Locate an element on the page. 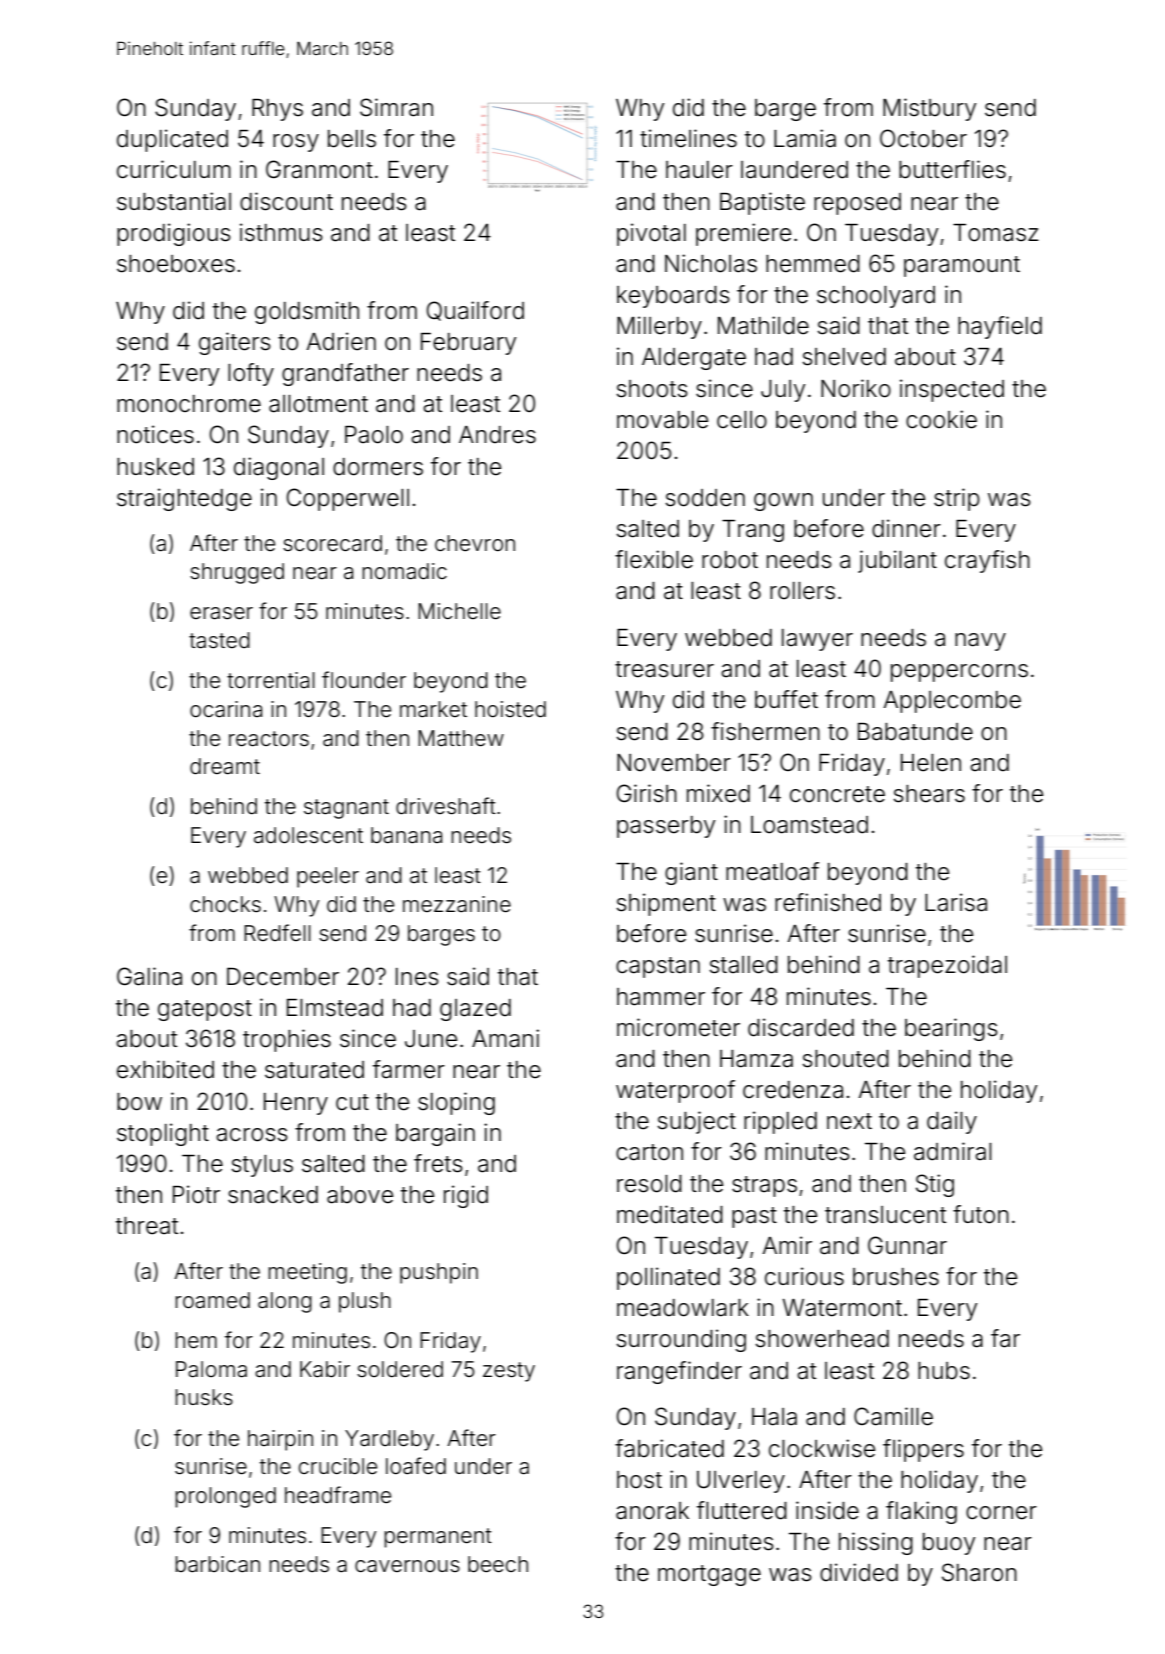  shelved is located at coordinates (844, 357).
